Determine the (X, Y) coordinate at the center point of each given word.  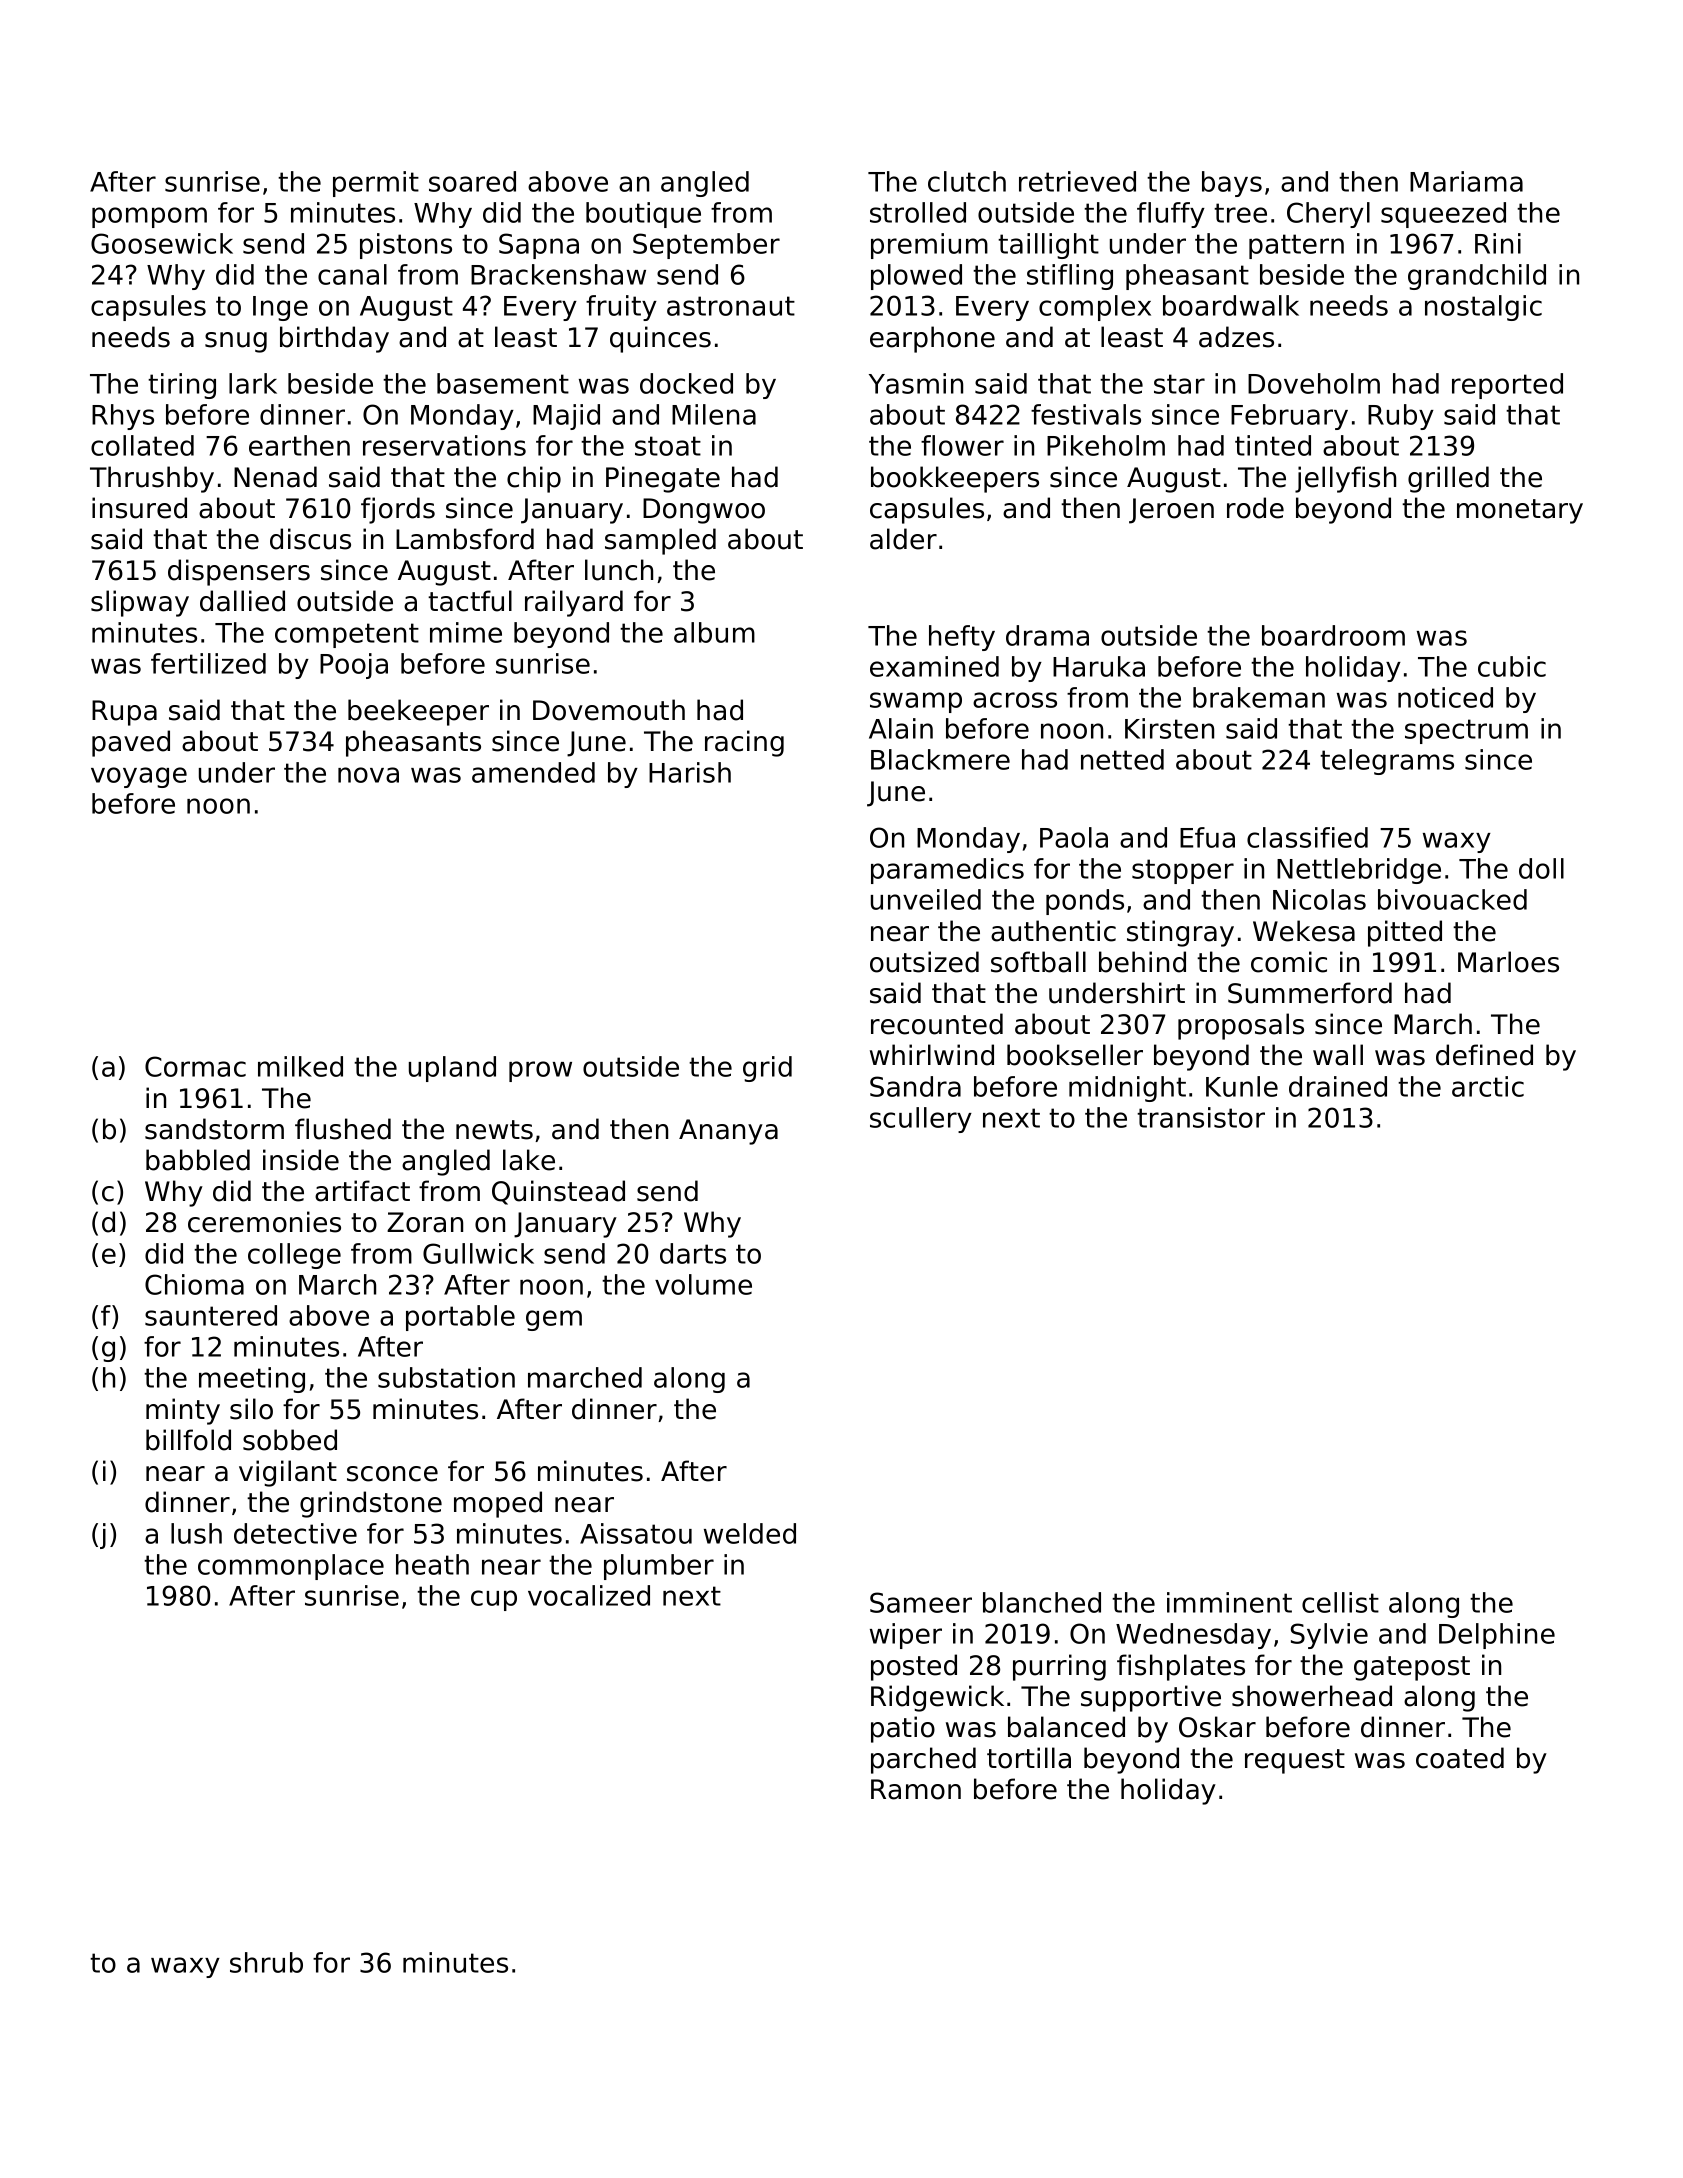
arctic (1488, 1086)
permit (376, 184)
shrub (266, 1962)
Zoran (425, 1222)
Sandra (915, 1086)
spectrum (1466, 731)
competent (347, 635)
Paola (1074, 837)
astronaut (731, 306)
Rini (1498, 243)
